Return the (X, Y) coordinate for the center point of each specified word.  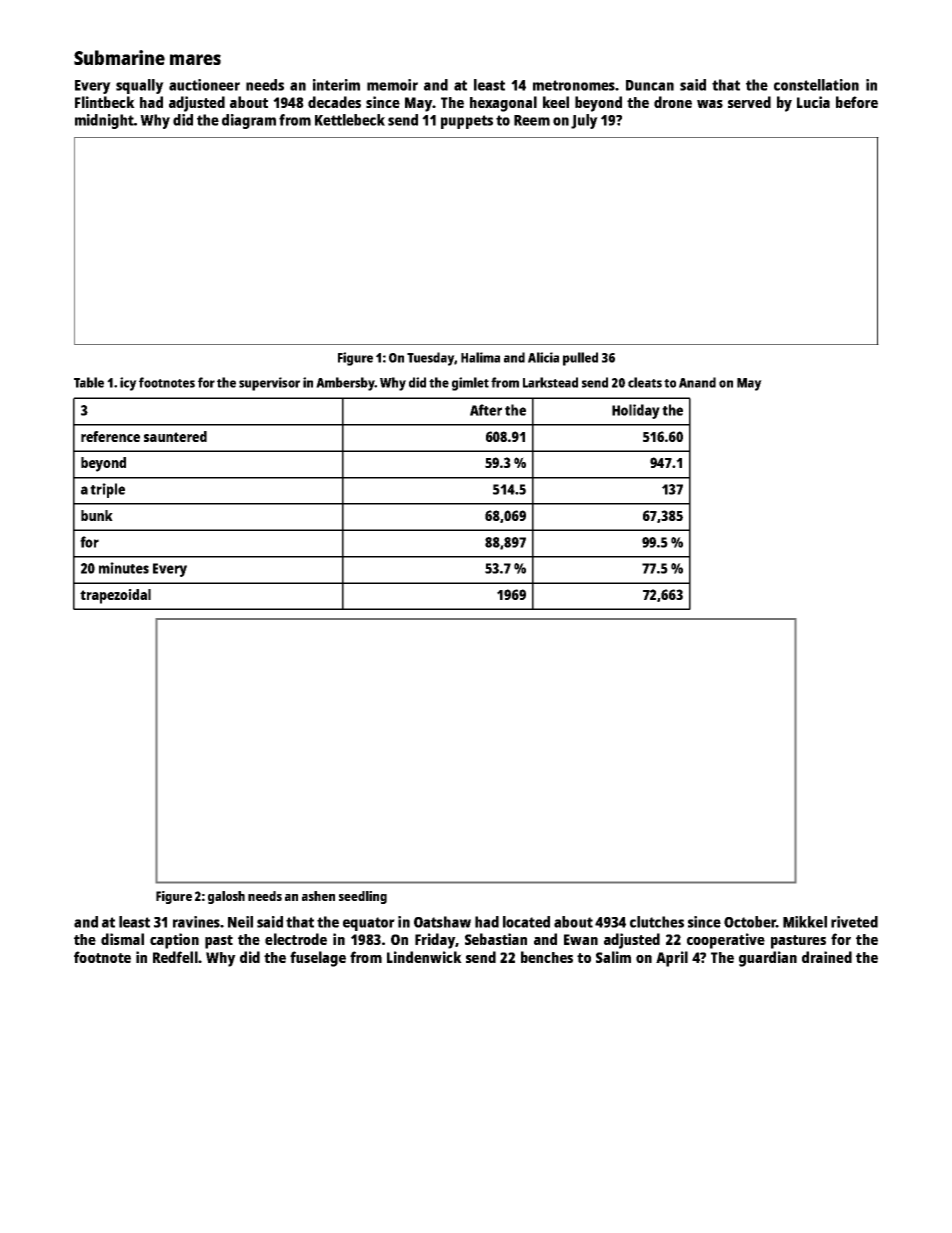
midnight (104, 121)
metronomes (574, 85)
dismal (122, 939)
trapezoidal (115, 596)
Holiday (636, 411)
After (486, 410)
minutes (124, 568)
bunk (97, 515)
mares (195, 59)
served (749, 102)
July (584, 121)
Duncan (650, 85)
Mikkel (805, 922)
